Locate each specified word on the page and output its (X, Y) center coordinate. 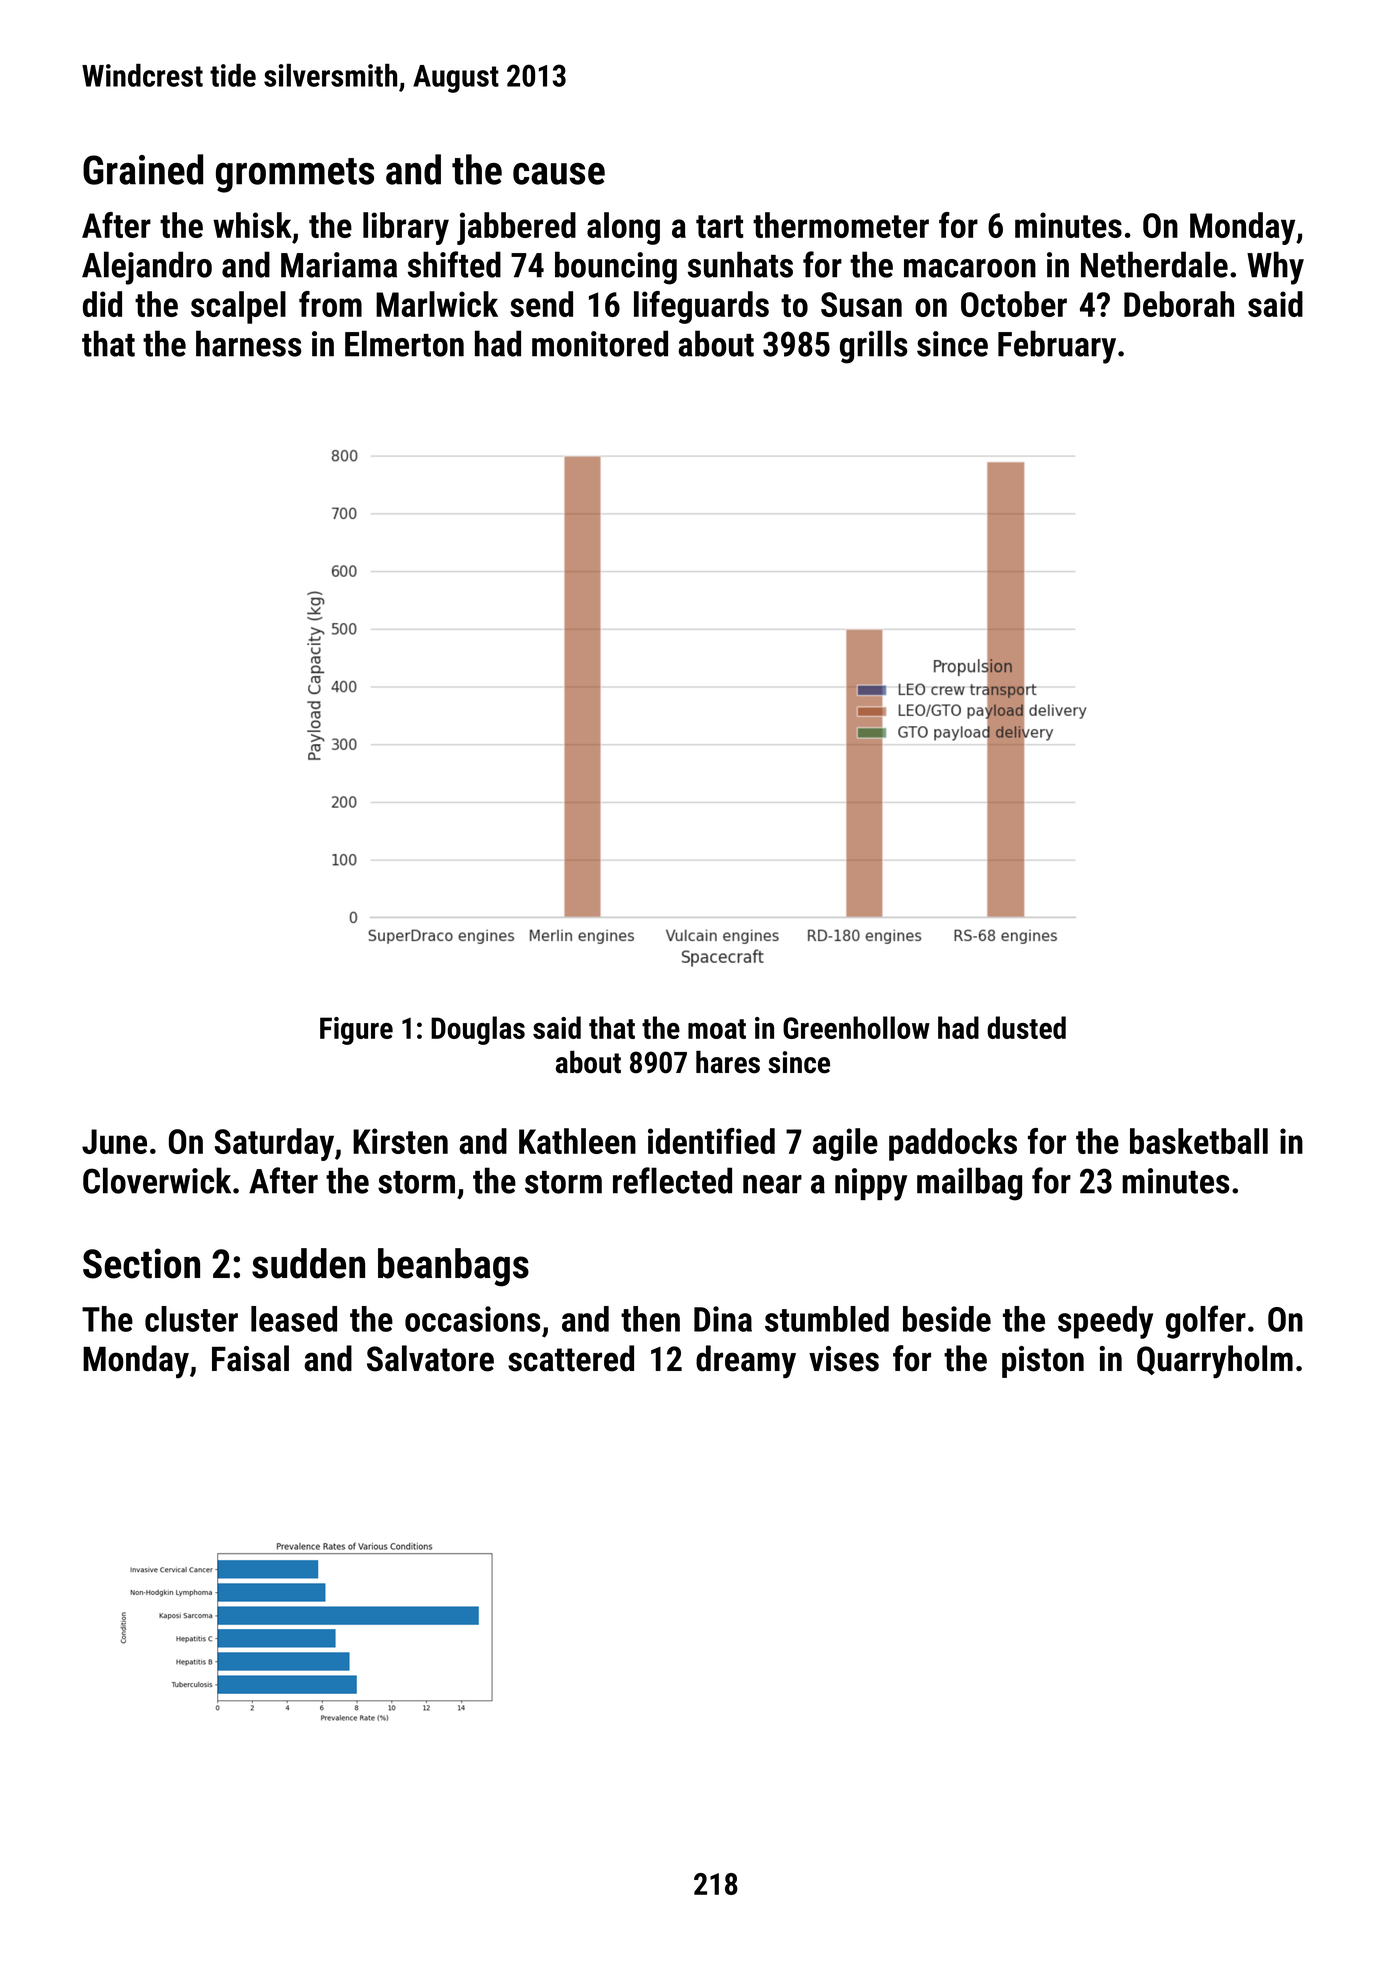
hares (728, 1062)
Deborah (1179, 304)
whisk (252, 225)
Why (1275, 268)
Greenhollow (856, 1027)
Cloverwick (157, 1180)
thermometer (841, 225)
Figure (356, 1031)
